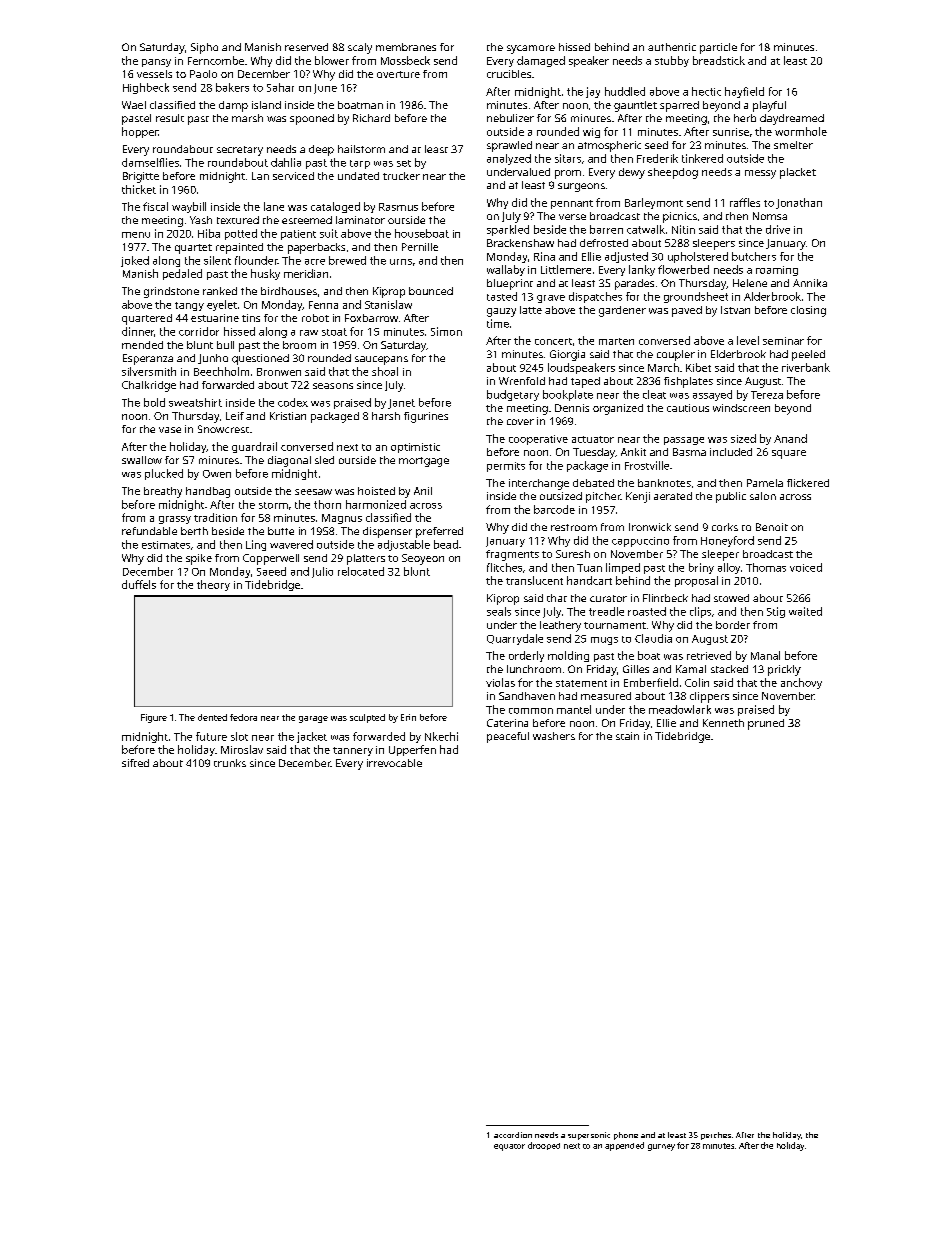 The width and height of the screenshot is (952, 1233). Describe the element at coordinates (723, 723) in the screenshot. I see `Kenneth` at that location.
